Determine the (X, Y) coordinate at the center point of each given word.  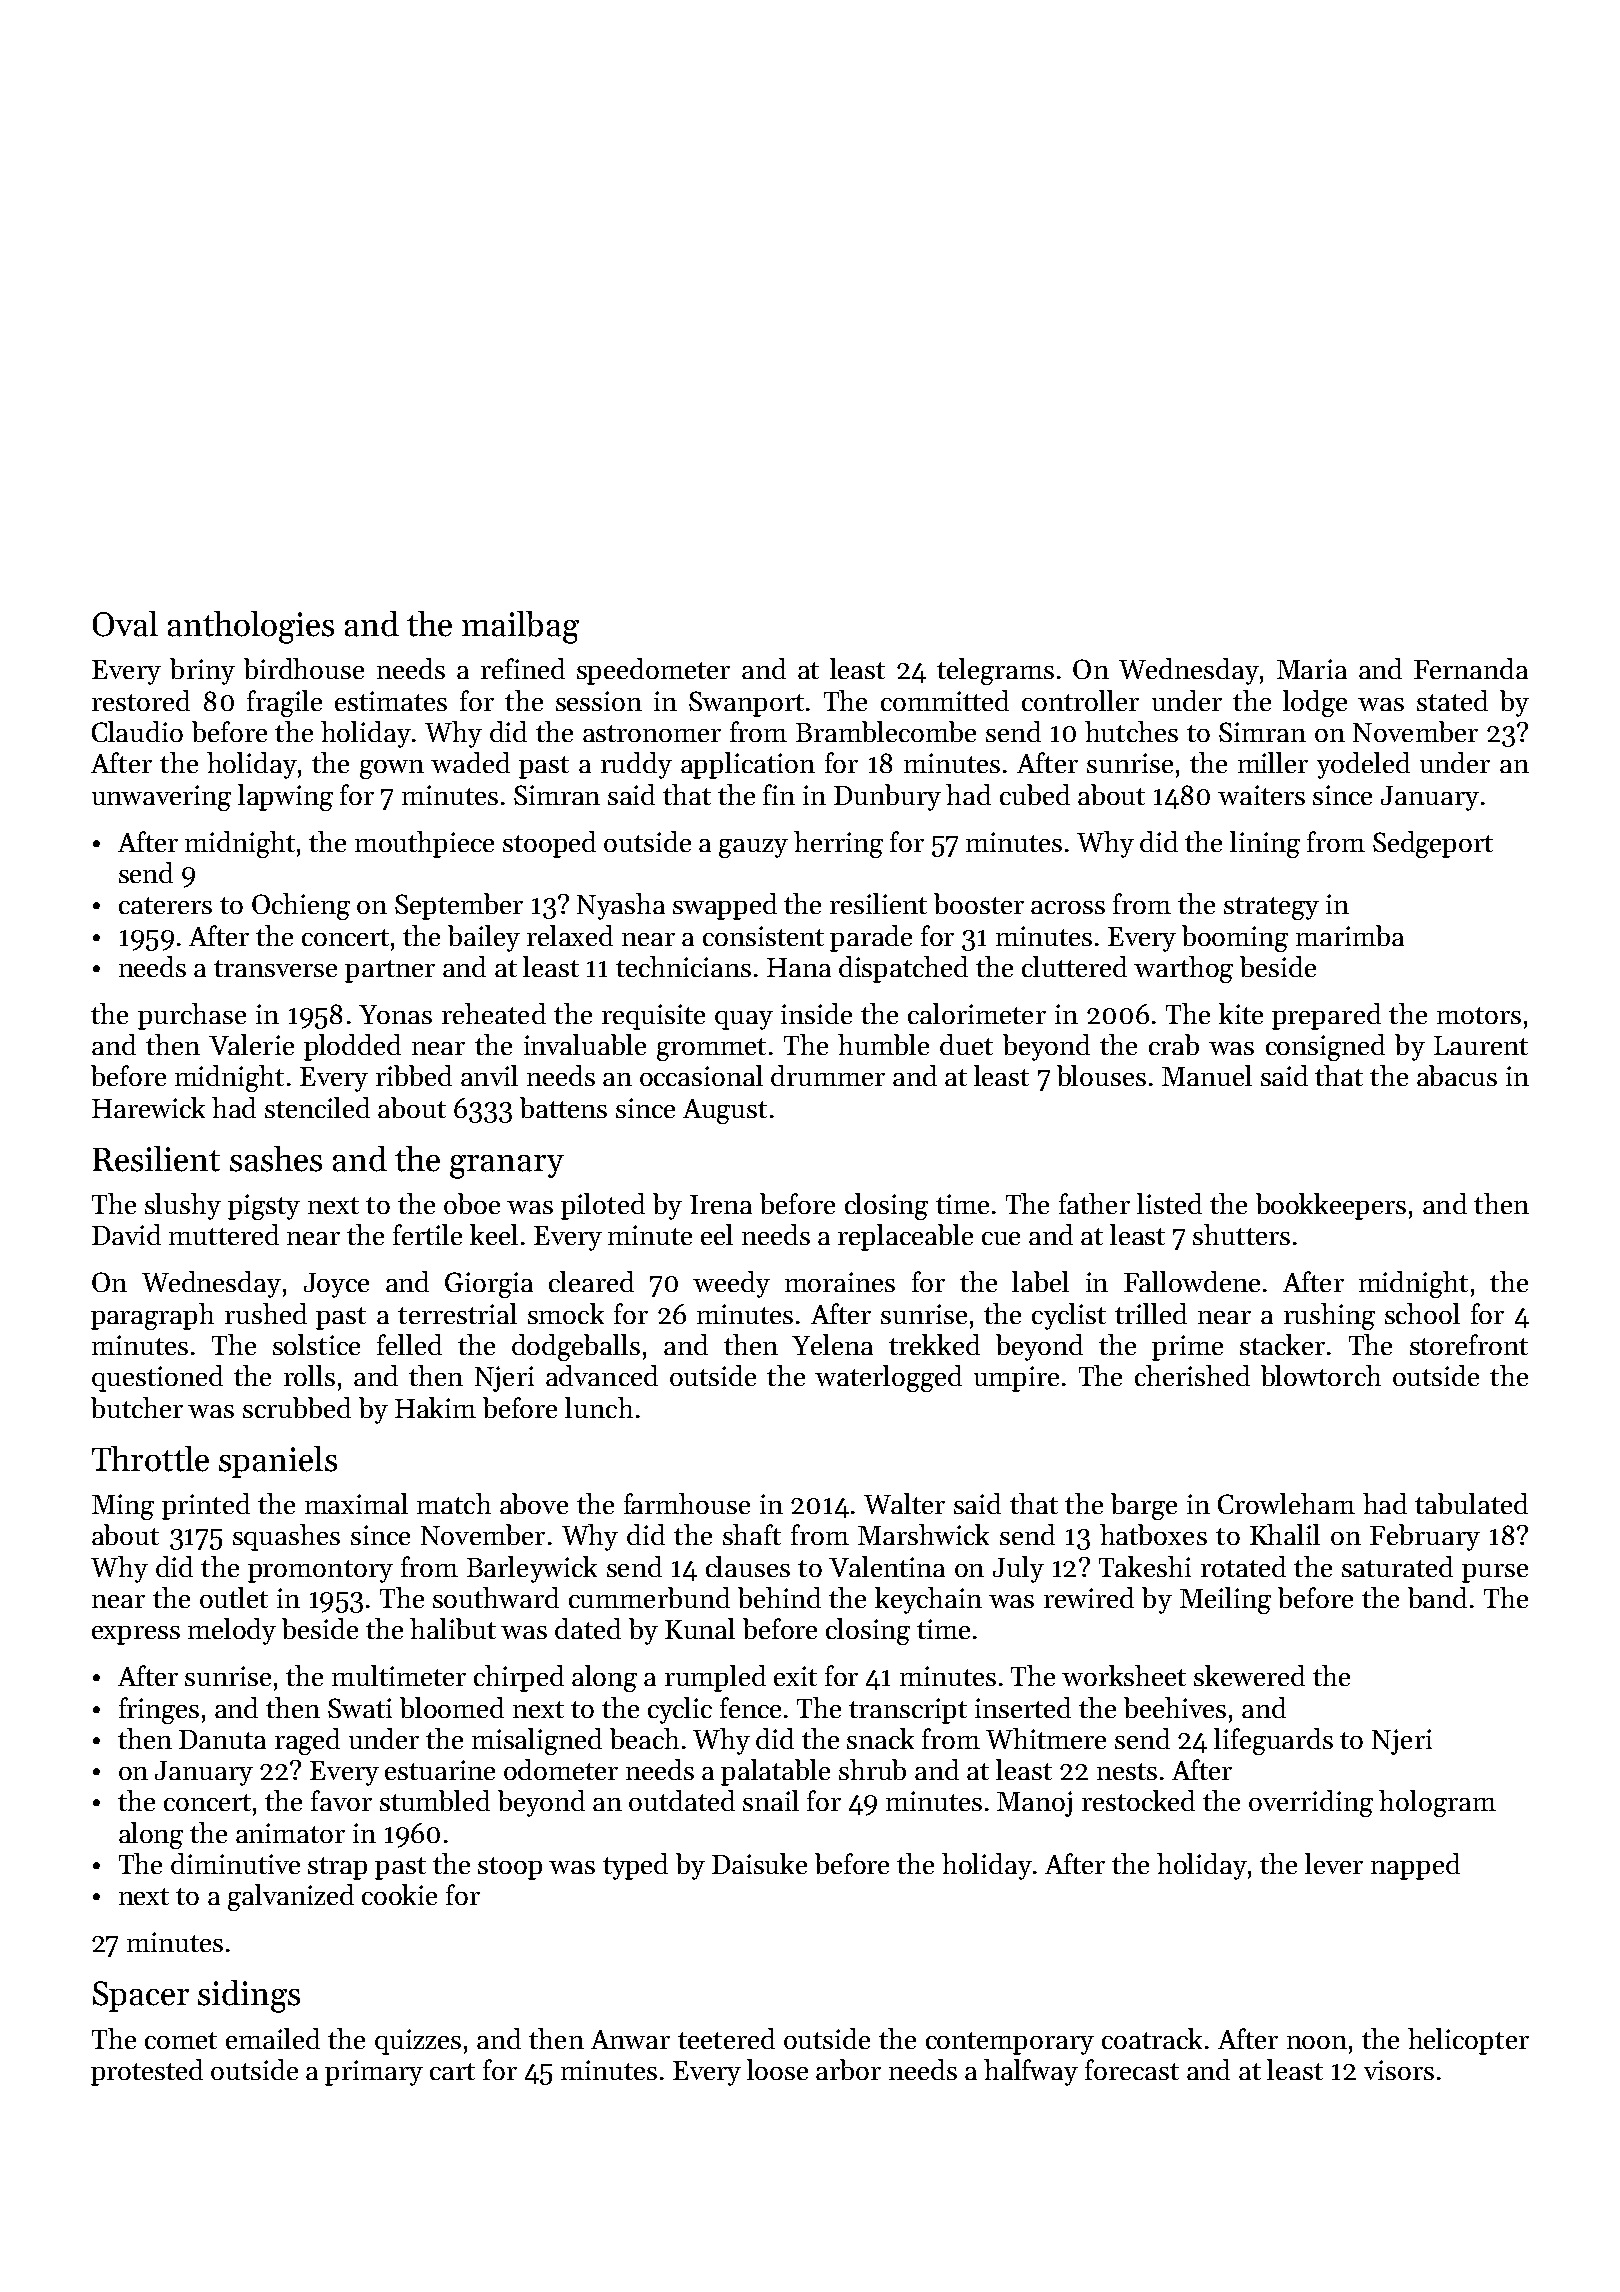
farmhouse (687, 1503)
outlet (234, 1597)
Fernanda (1471, 668)
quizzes (418, 2042)
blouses (1101, 1075)
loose (777, 2069)
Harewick (148, 1107)
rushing (1329, 1316)
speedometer (653, 671)
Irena (721, 1204)
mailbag (520, 627)
